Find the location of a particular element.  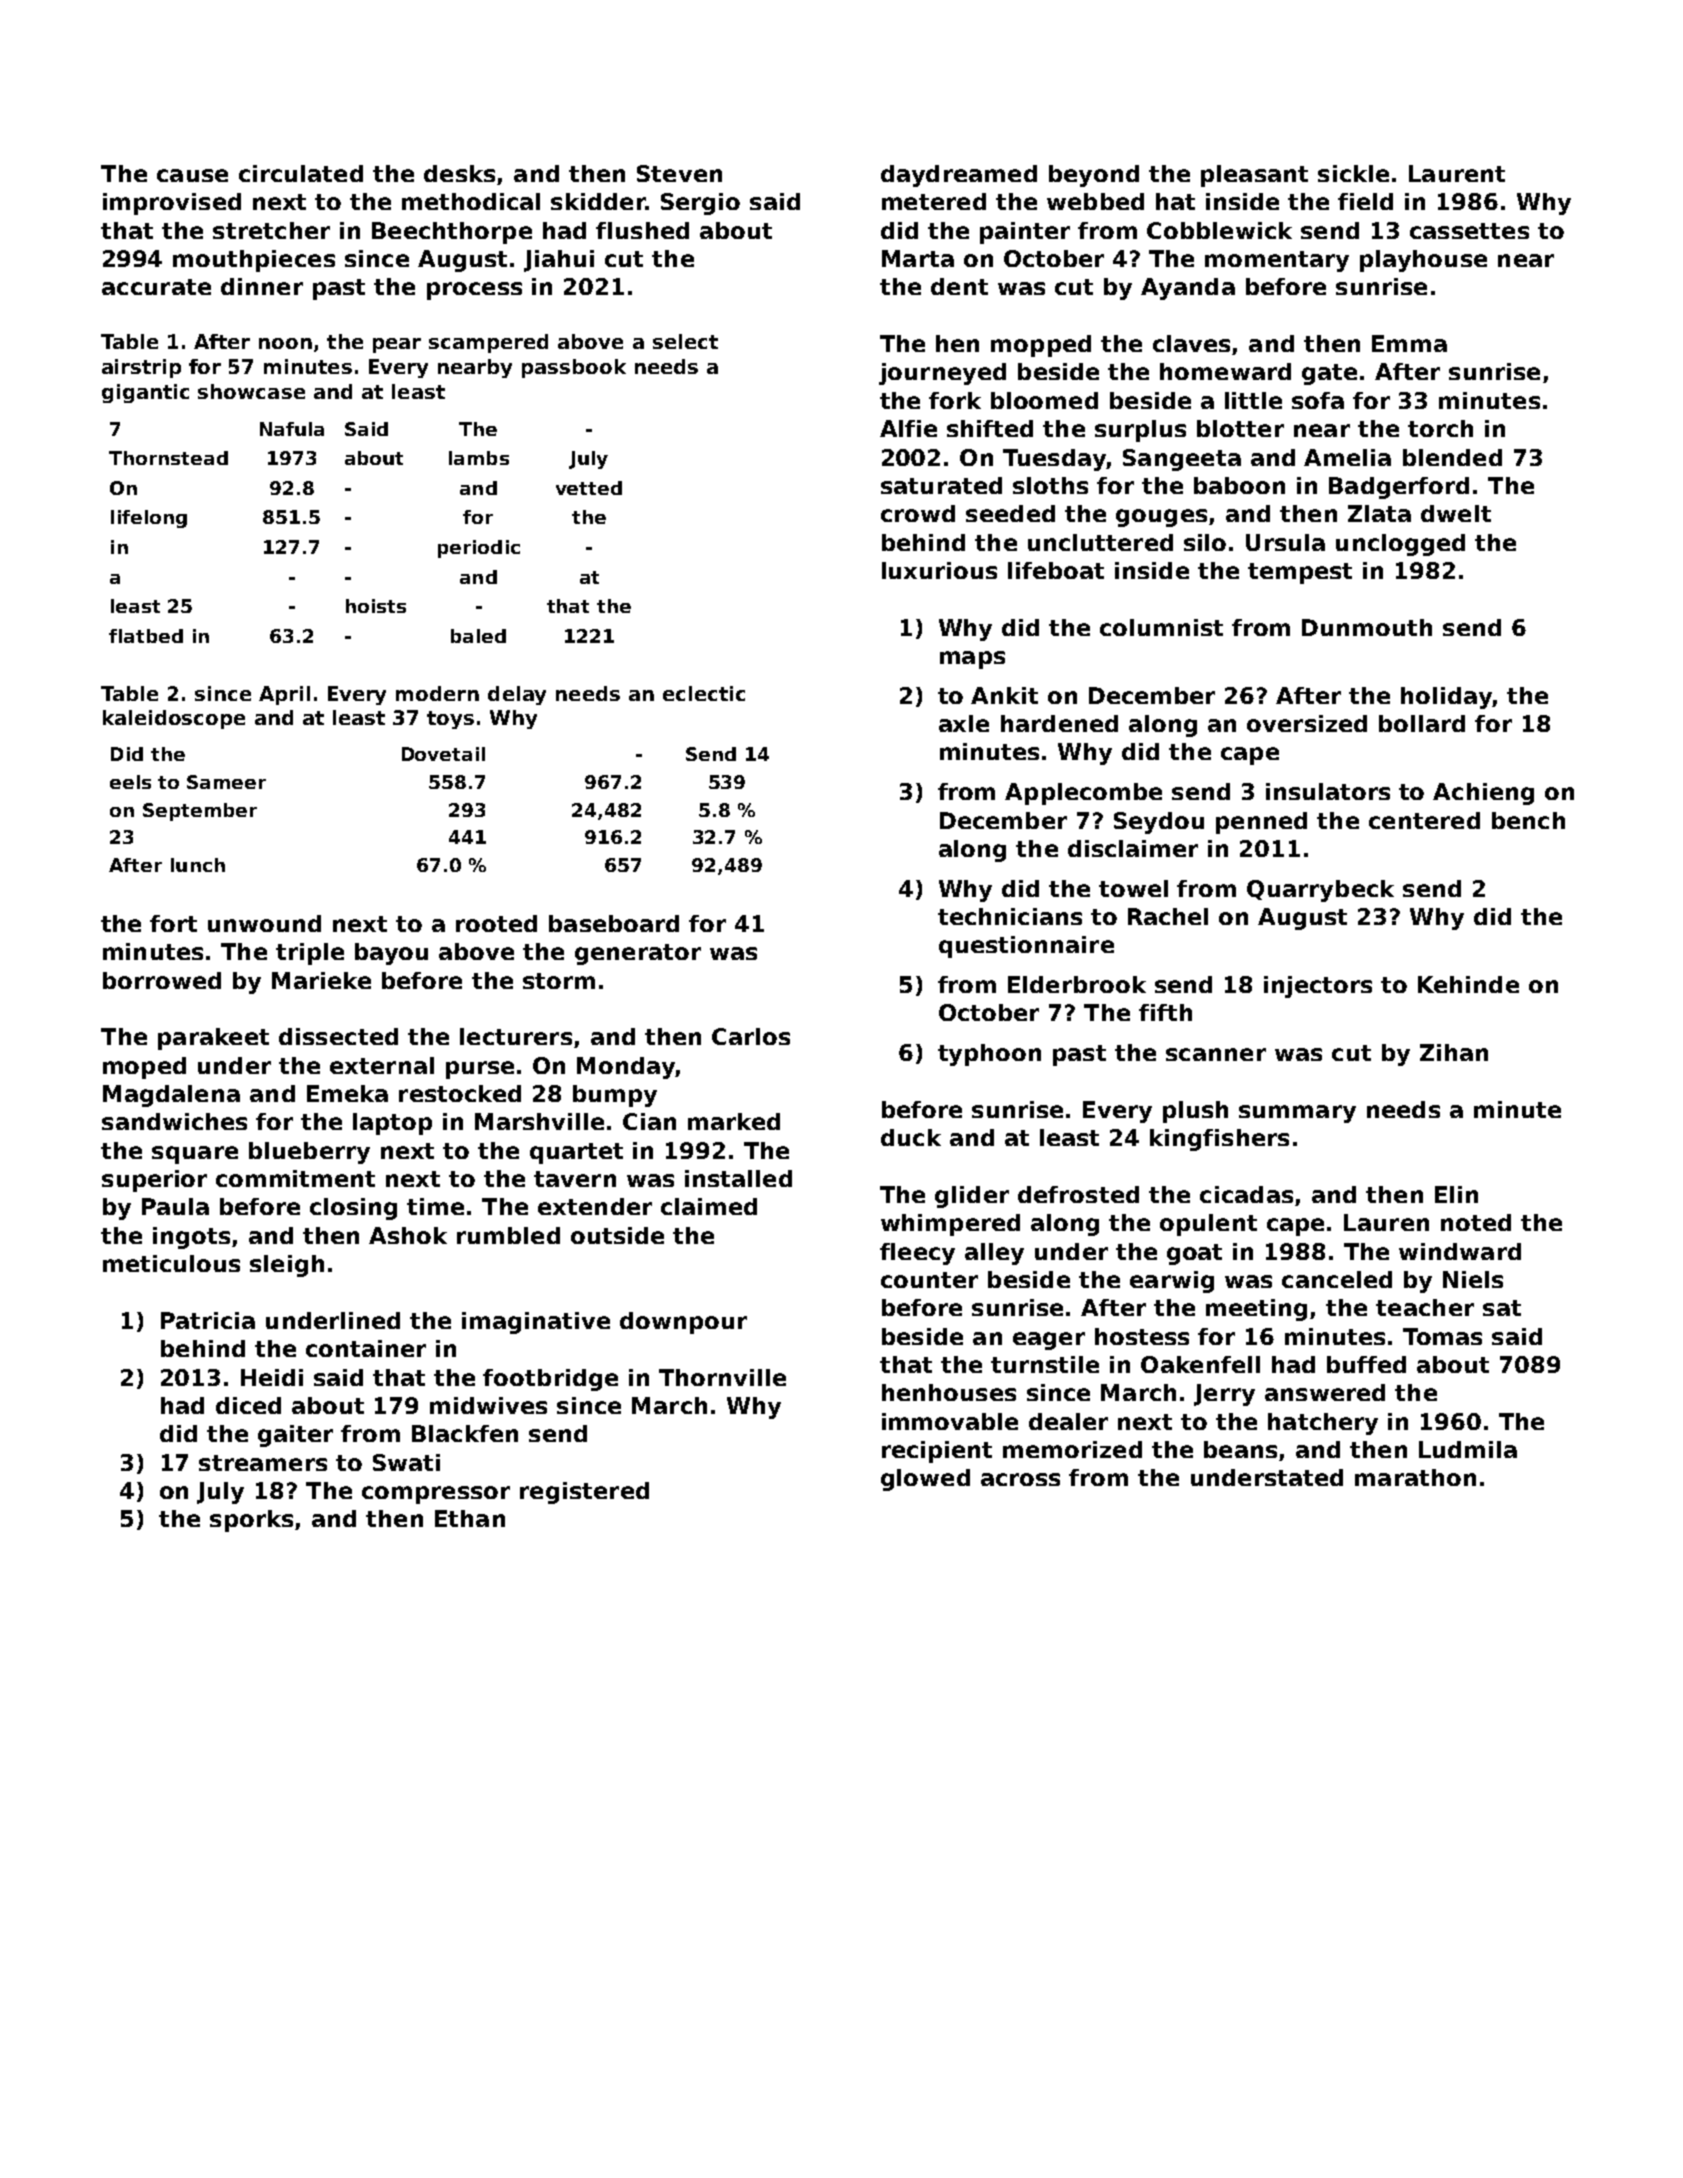

gouges is located at coordinates (1161, 518).
